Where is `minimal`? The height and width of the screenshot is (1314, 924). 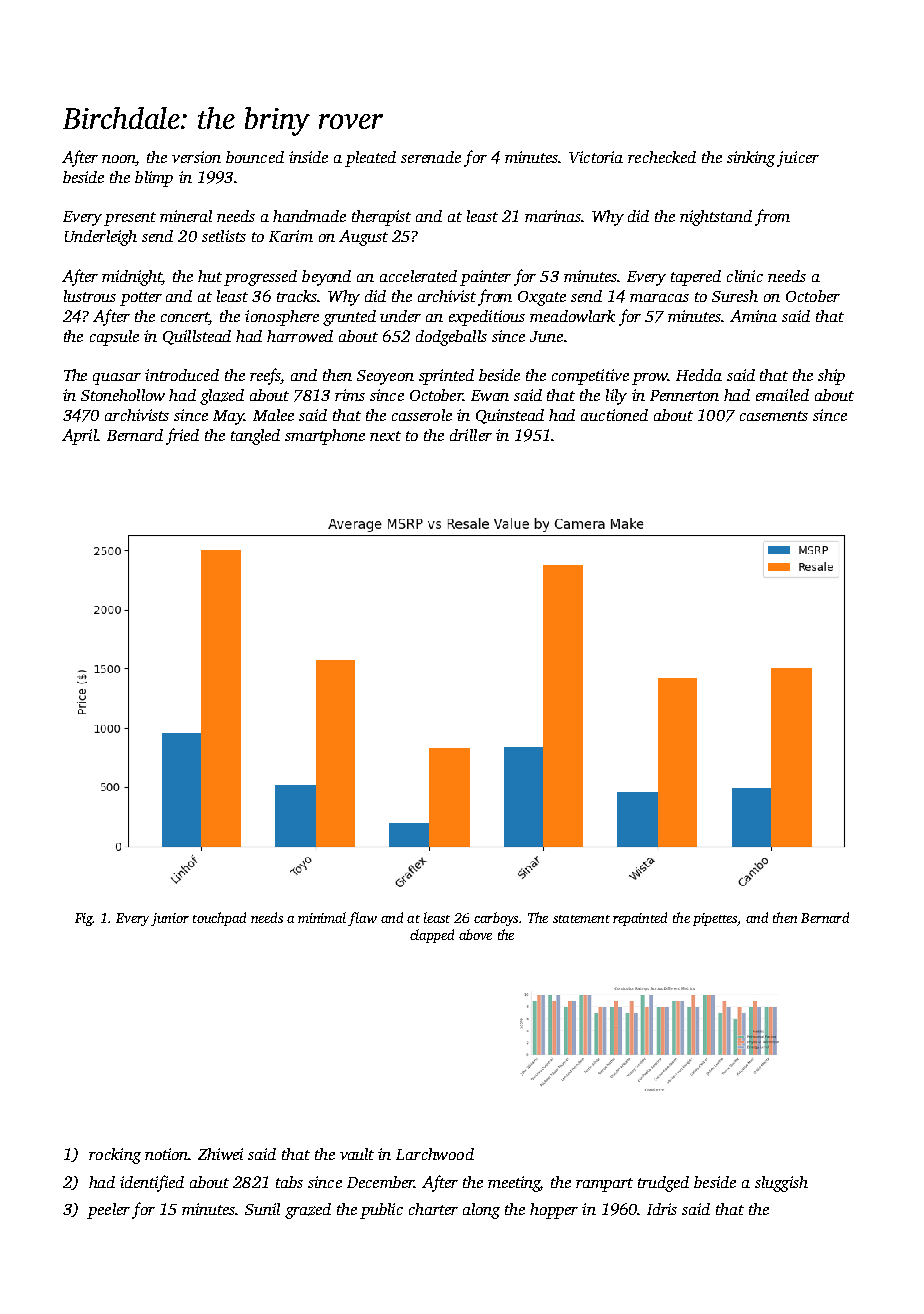 minimal is located at coordinates (322, 917).
